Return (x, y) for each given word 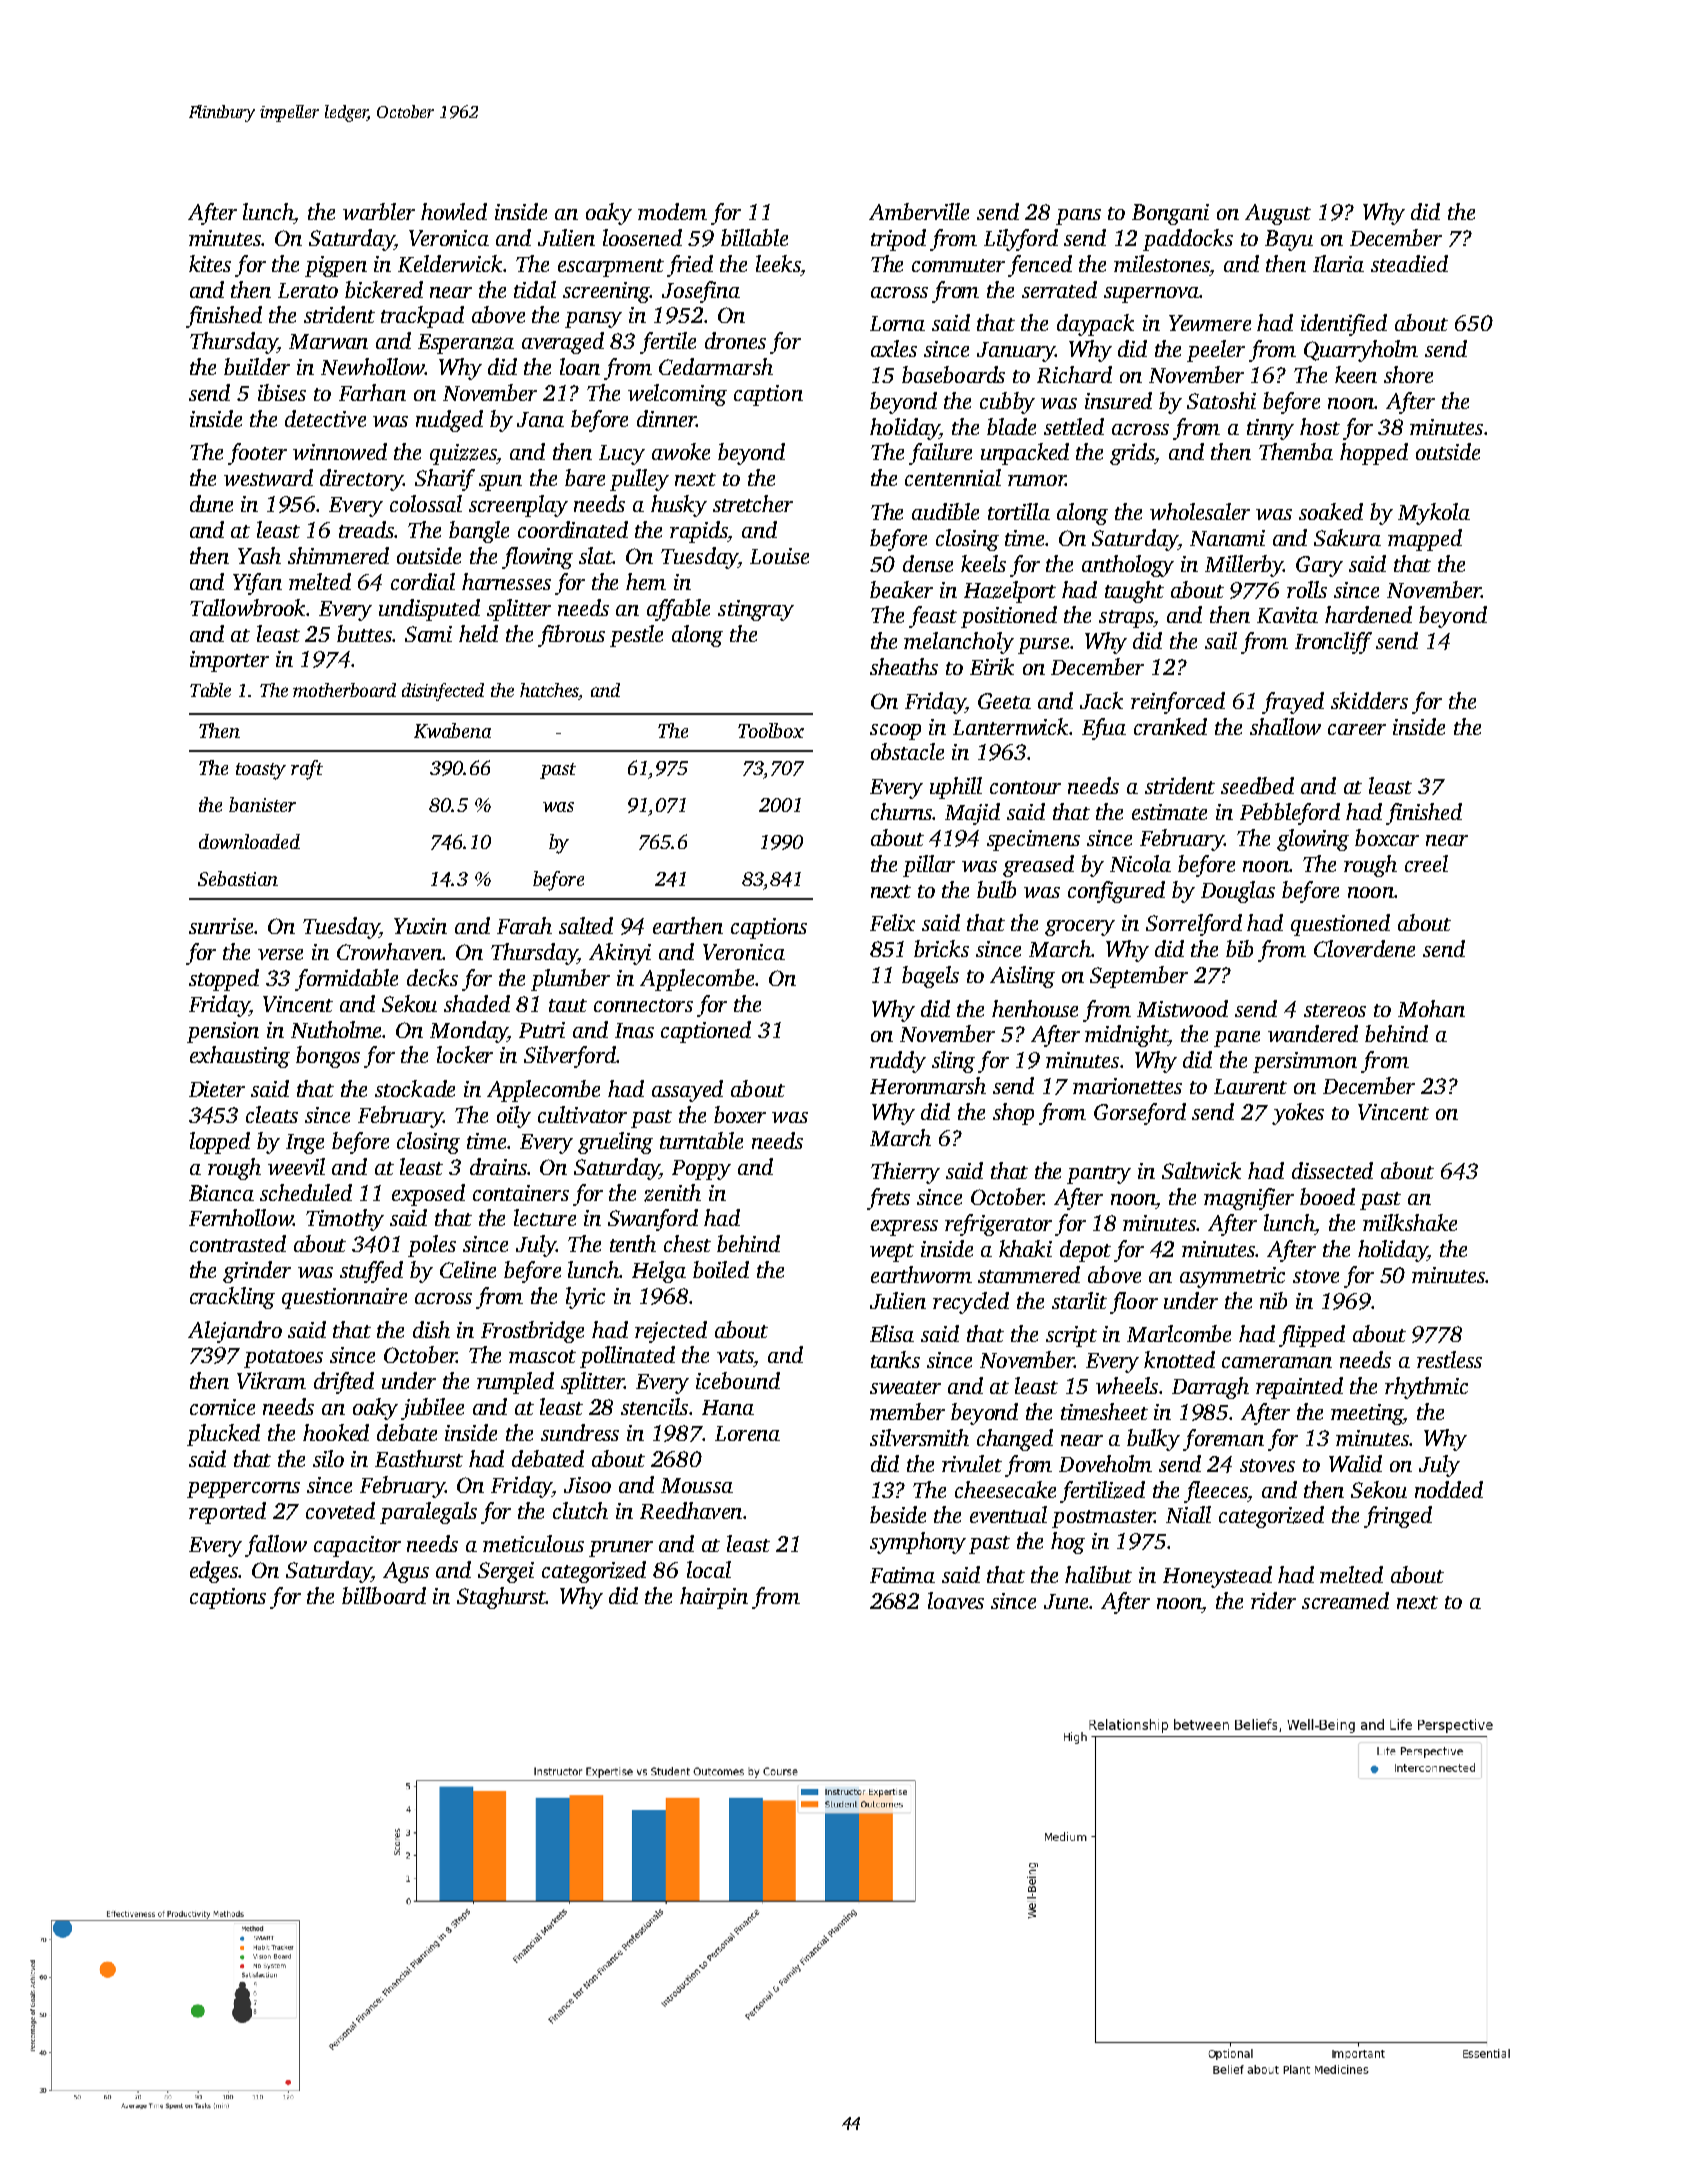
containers (521, 1193)
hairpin (714, 1598)
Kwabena (452, 730)
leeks (778, 263)
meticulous (533, 1543)
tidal (535, 289)
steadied (1409, 263)
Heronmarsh (928, 1085)
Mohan (1431, 1008)
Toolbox (771, 730)
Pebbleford (1290, 814)
